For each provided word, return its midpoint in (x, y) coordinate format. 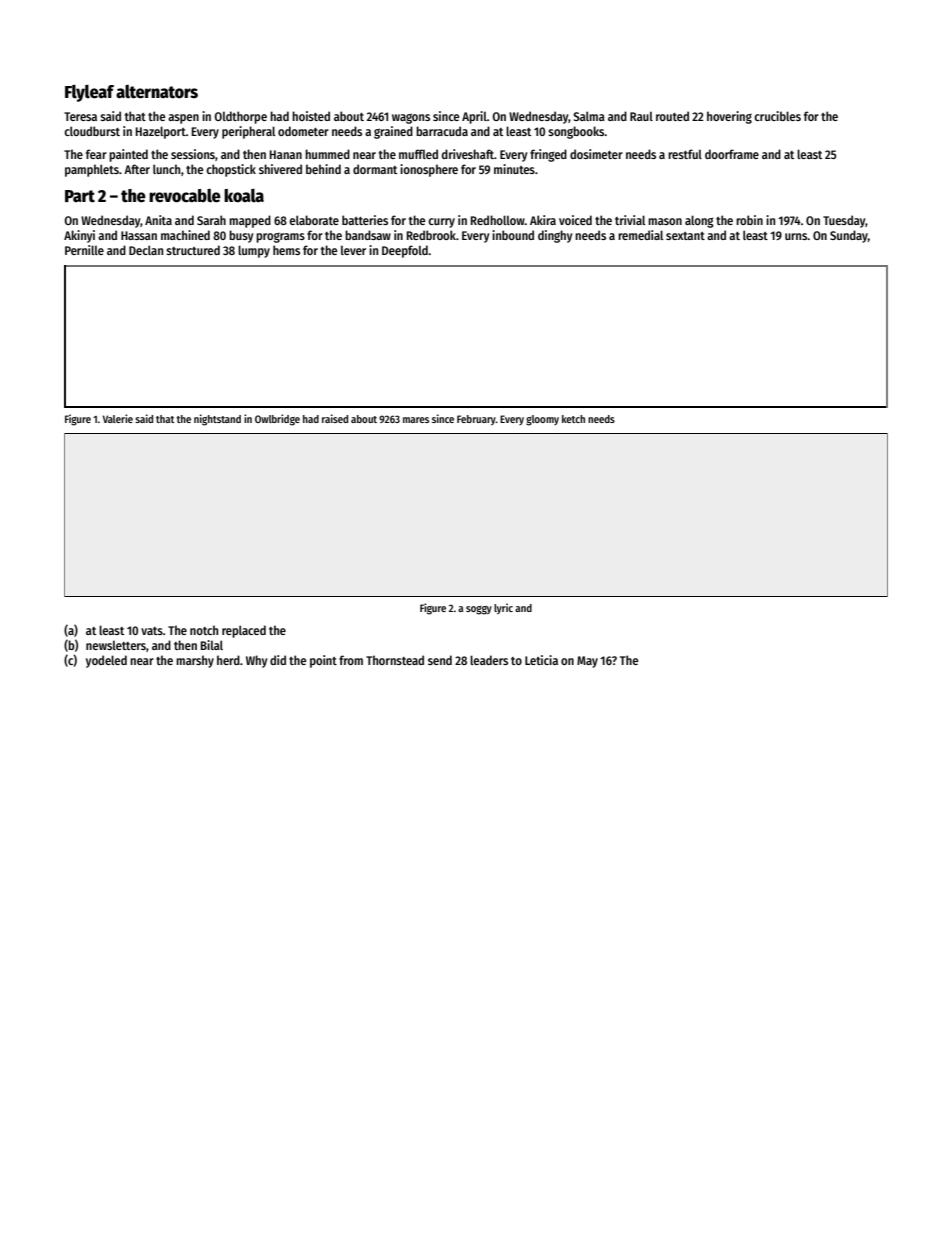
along (699, 221)
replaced (244, 631)
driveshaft (468, 154)
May (587, 662)
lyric (503, 608)
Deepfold (405, 251)
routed (672, 116)
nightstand (217, 420)
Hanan (286, 154)
